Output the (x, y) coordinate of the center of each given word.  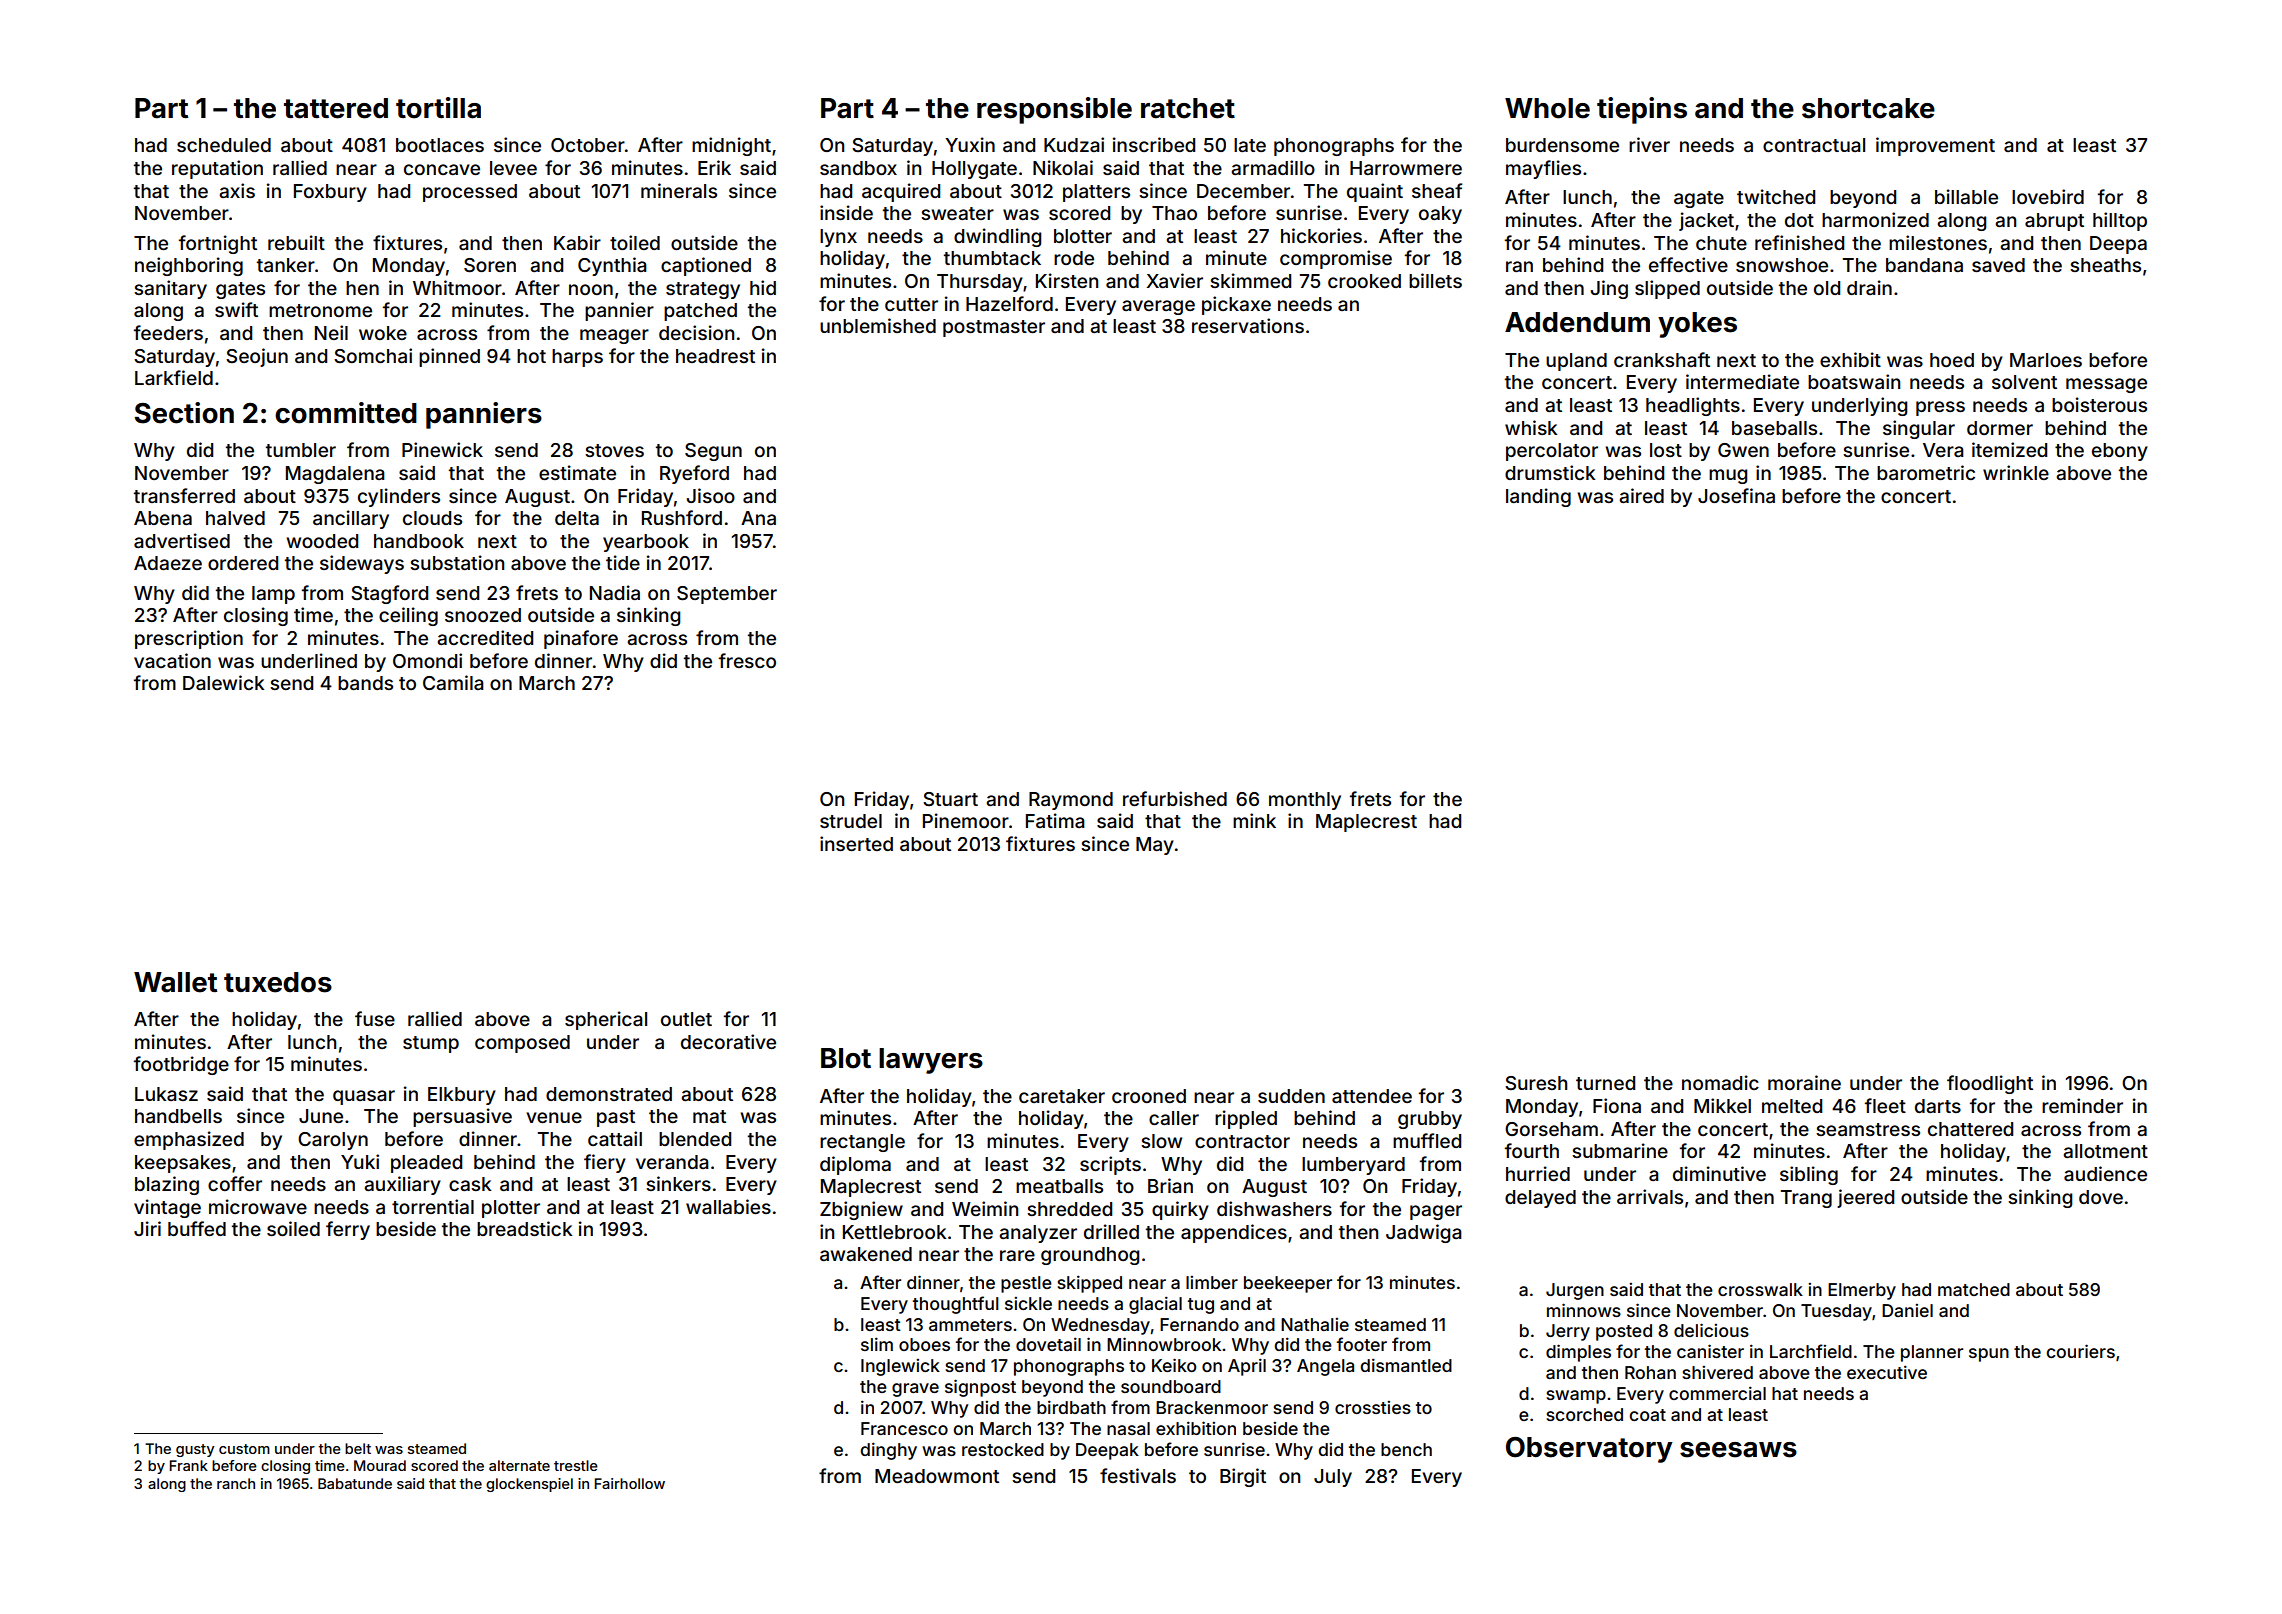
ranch (236, 1483)
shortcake (1868, 108)
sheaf (1437, 190)
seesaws (1738, 1450)
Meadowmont (937, 1476)
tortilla (438, 108)
